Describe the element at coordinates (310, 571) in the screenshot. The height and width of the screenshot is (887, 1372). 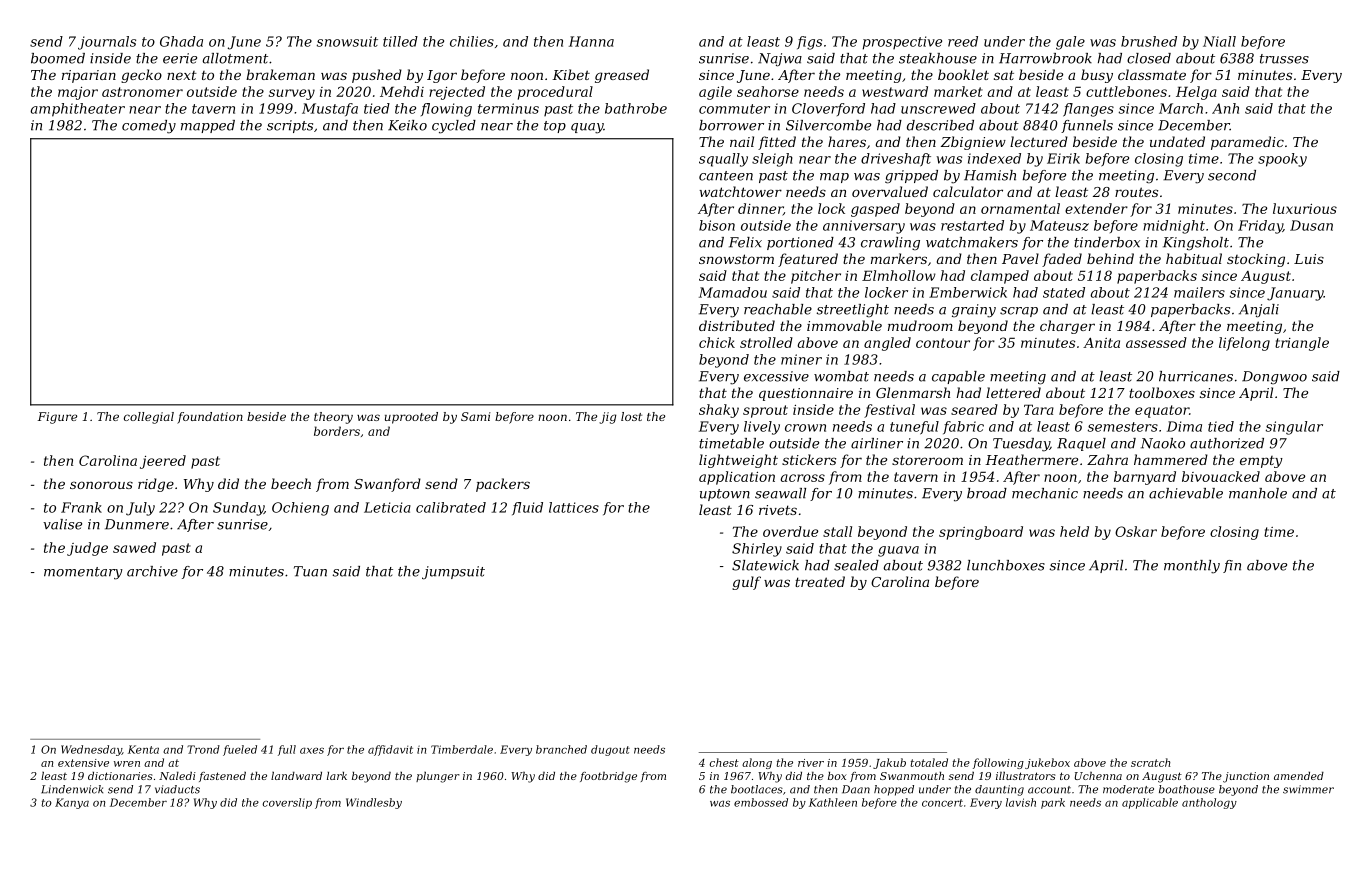
I see `Tuan` at that location.
